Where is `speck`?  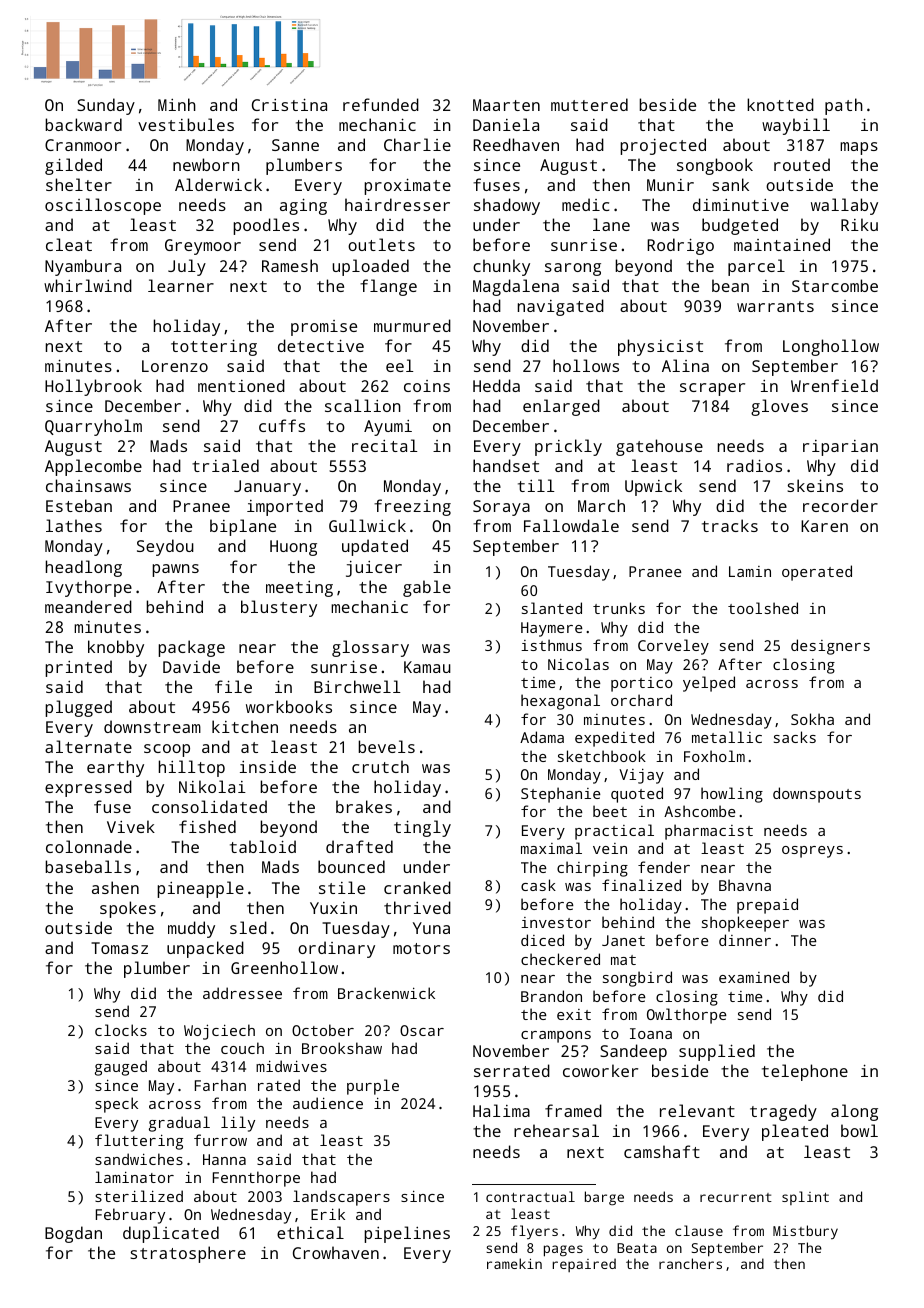 speck is located at coordinates (116, 1105).
